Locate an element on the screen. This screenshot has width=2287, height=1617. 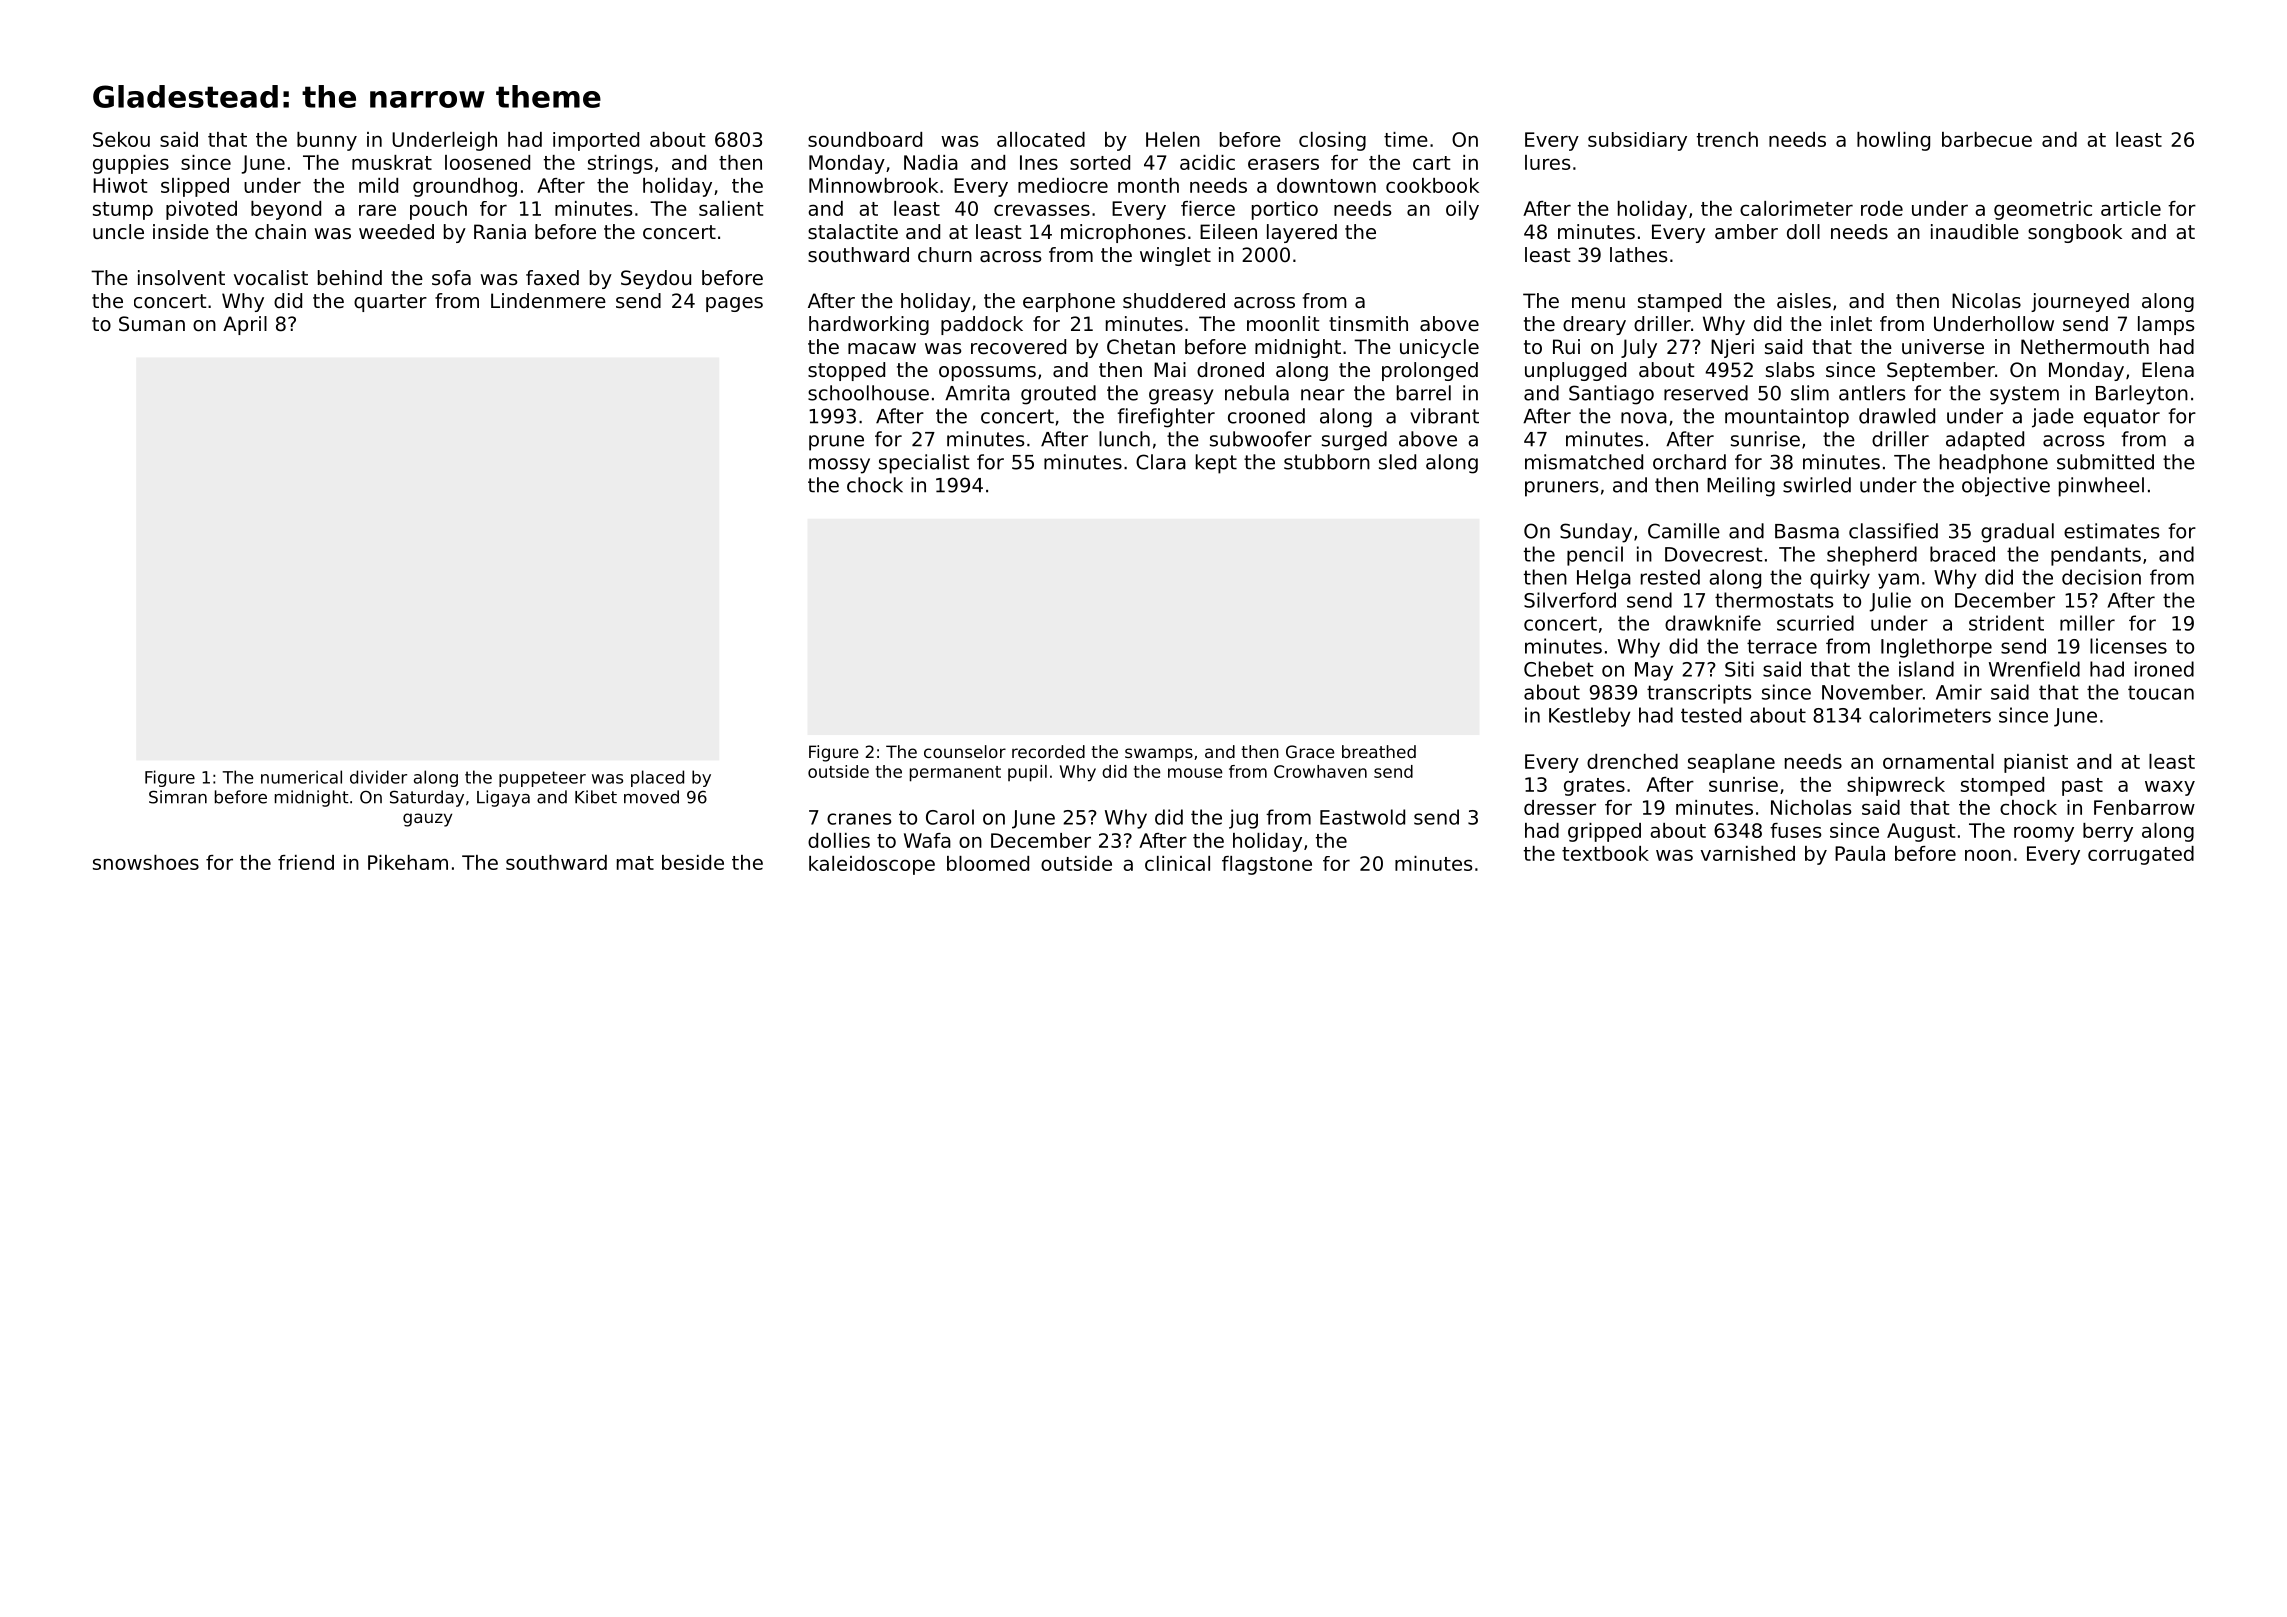
mouse is located at coordinates (1195, 773).
